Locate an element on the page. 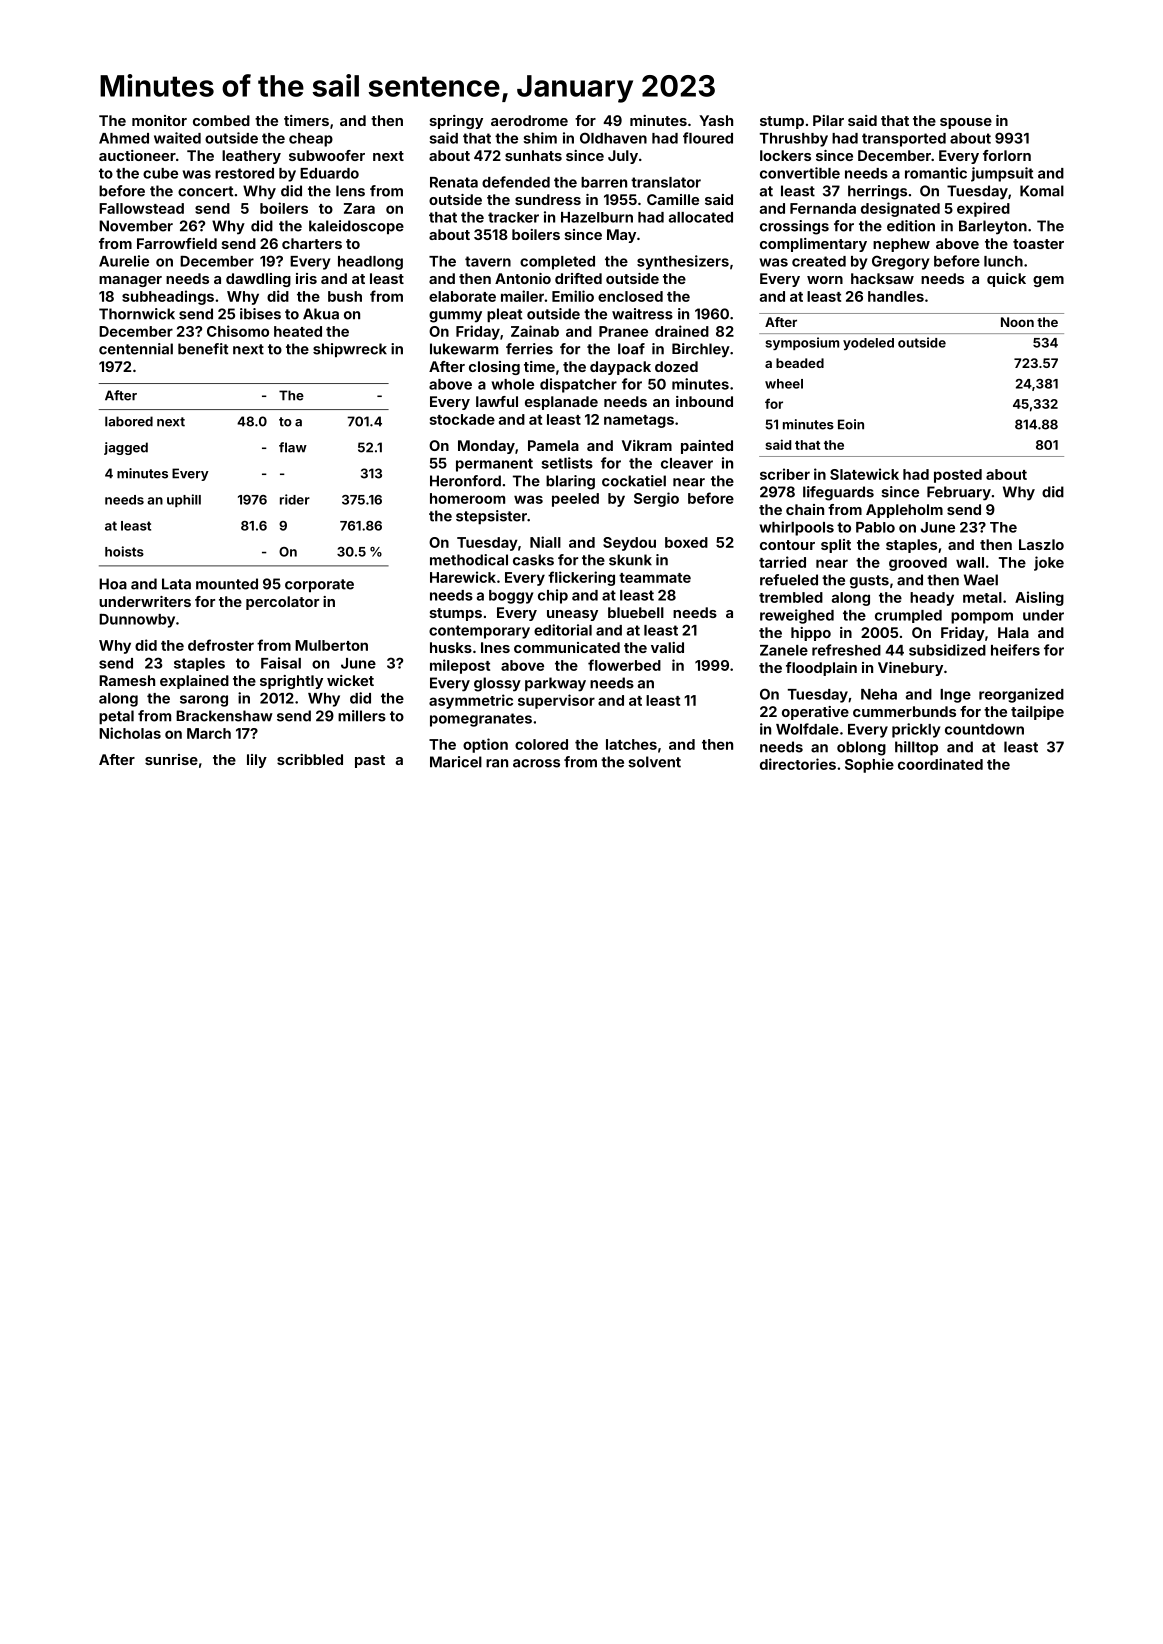 Image resolution: width=1163 pixels, height=1644 pixels. restored is located at coordinates (244, 173).
